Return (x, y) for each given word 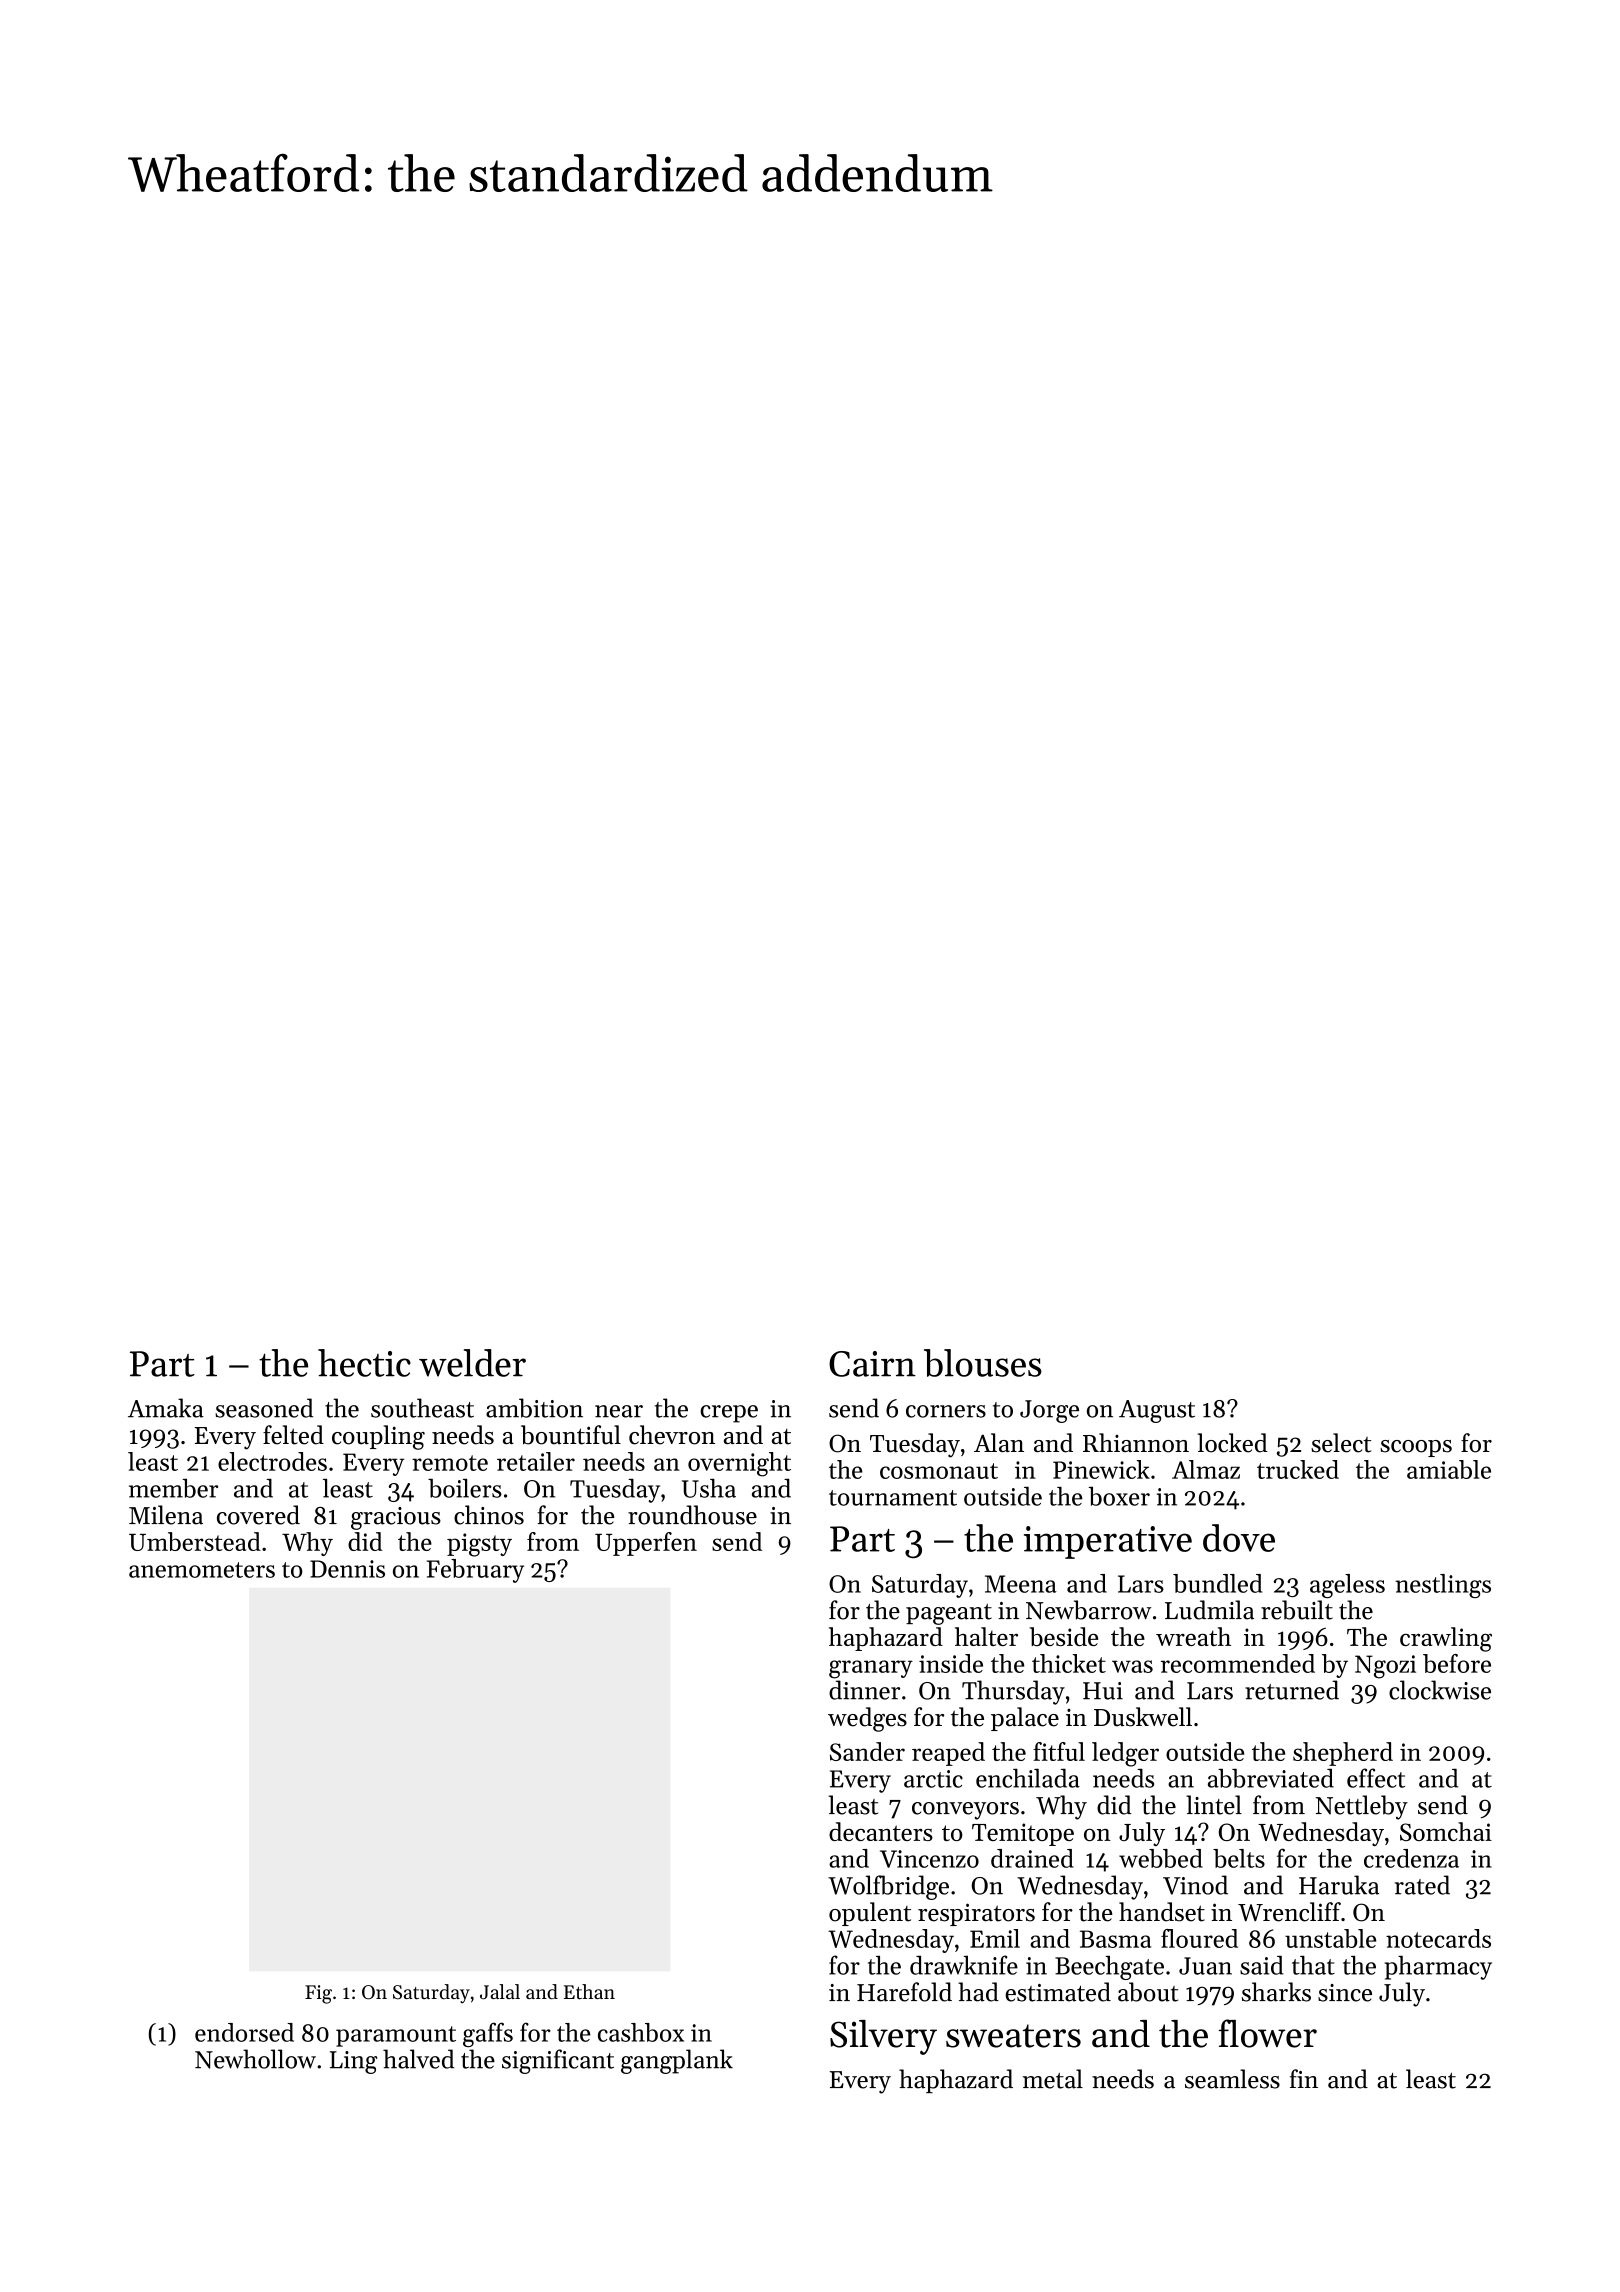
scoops (1416, 1448)
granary (871, 1669)
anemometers (202, 1570)
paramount (396, 2036)
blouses (983, 1363)
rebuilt (1297, 1610)
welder (472, 1363)
